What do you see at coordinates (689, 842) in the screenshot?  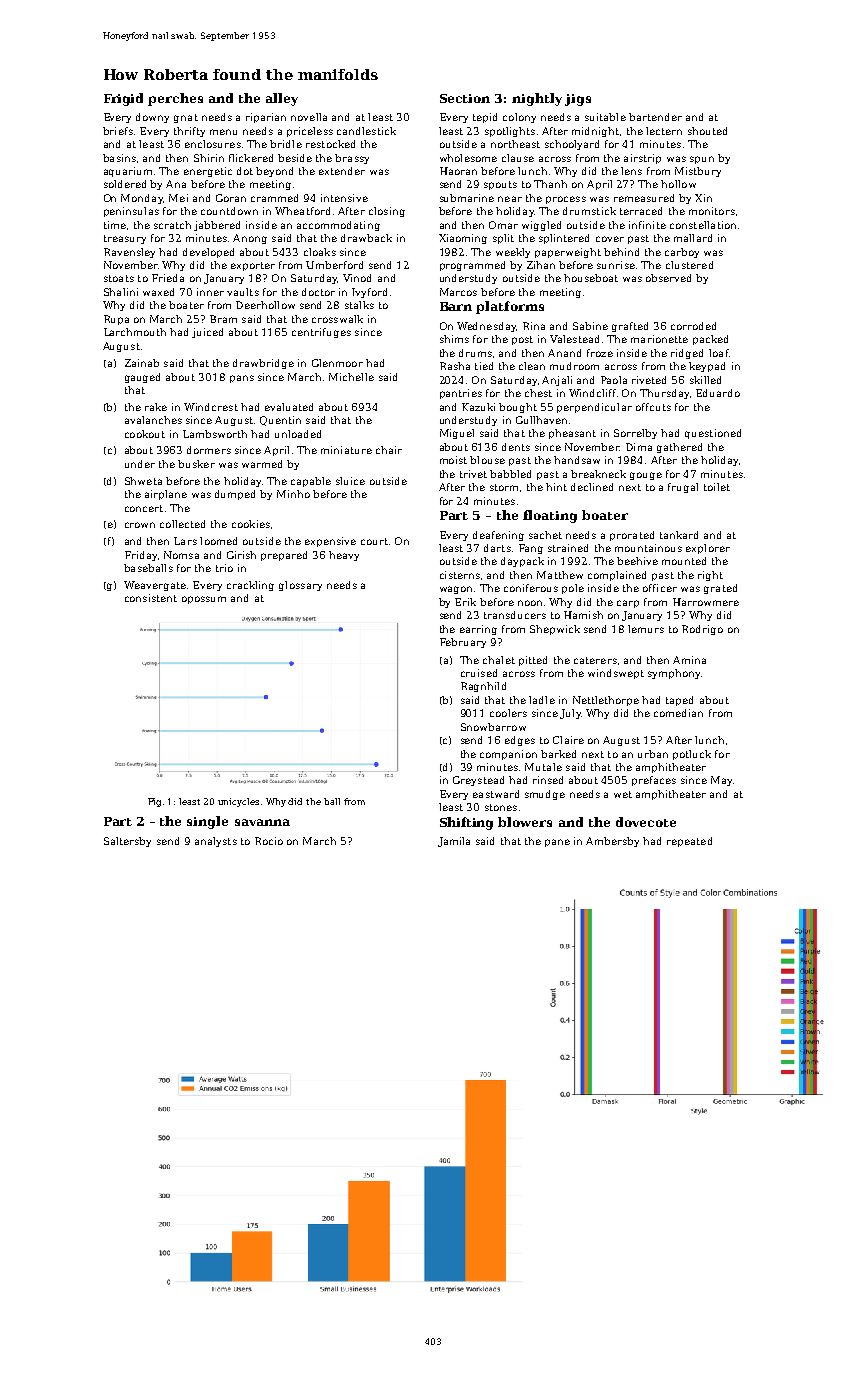 I see `repeated` at bounding box center [689, 842].
